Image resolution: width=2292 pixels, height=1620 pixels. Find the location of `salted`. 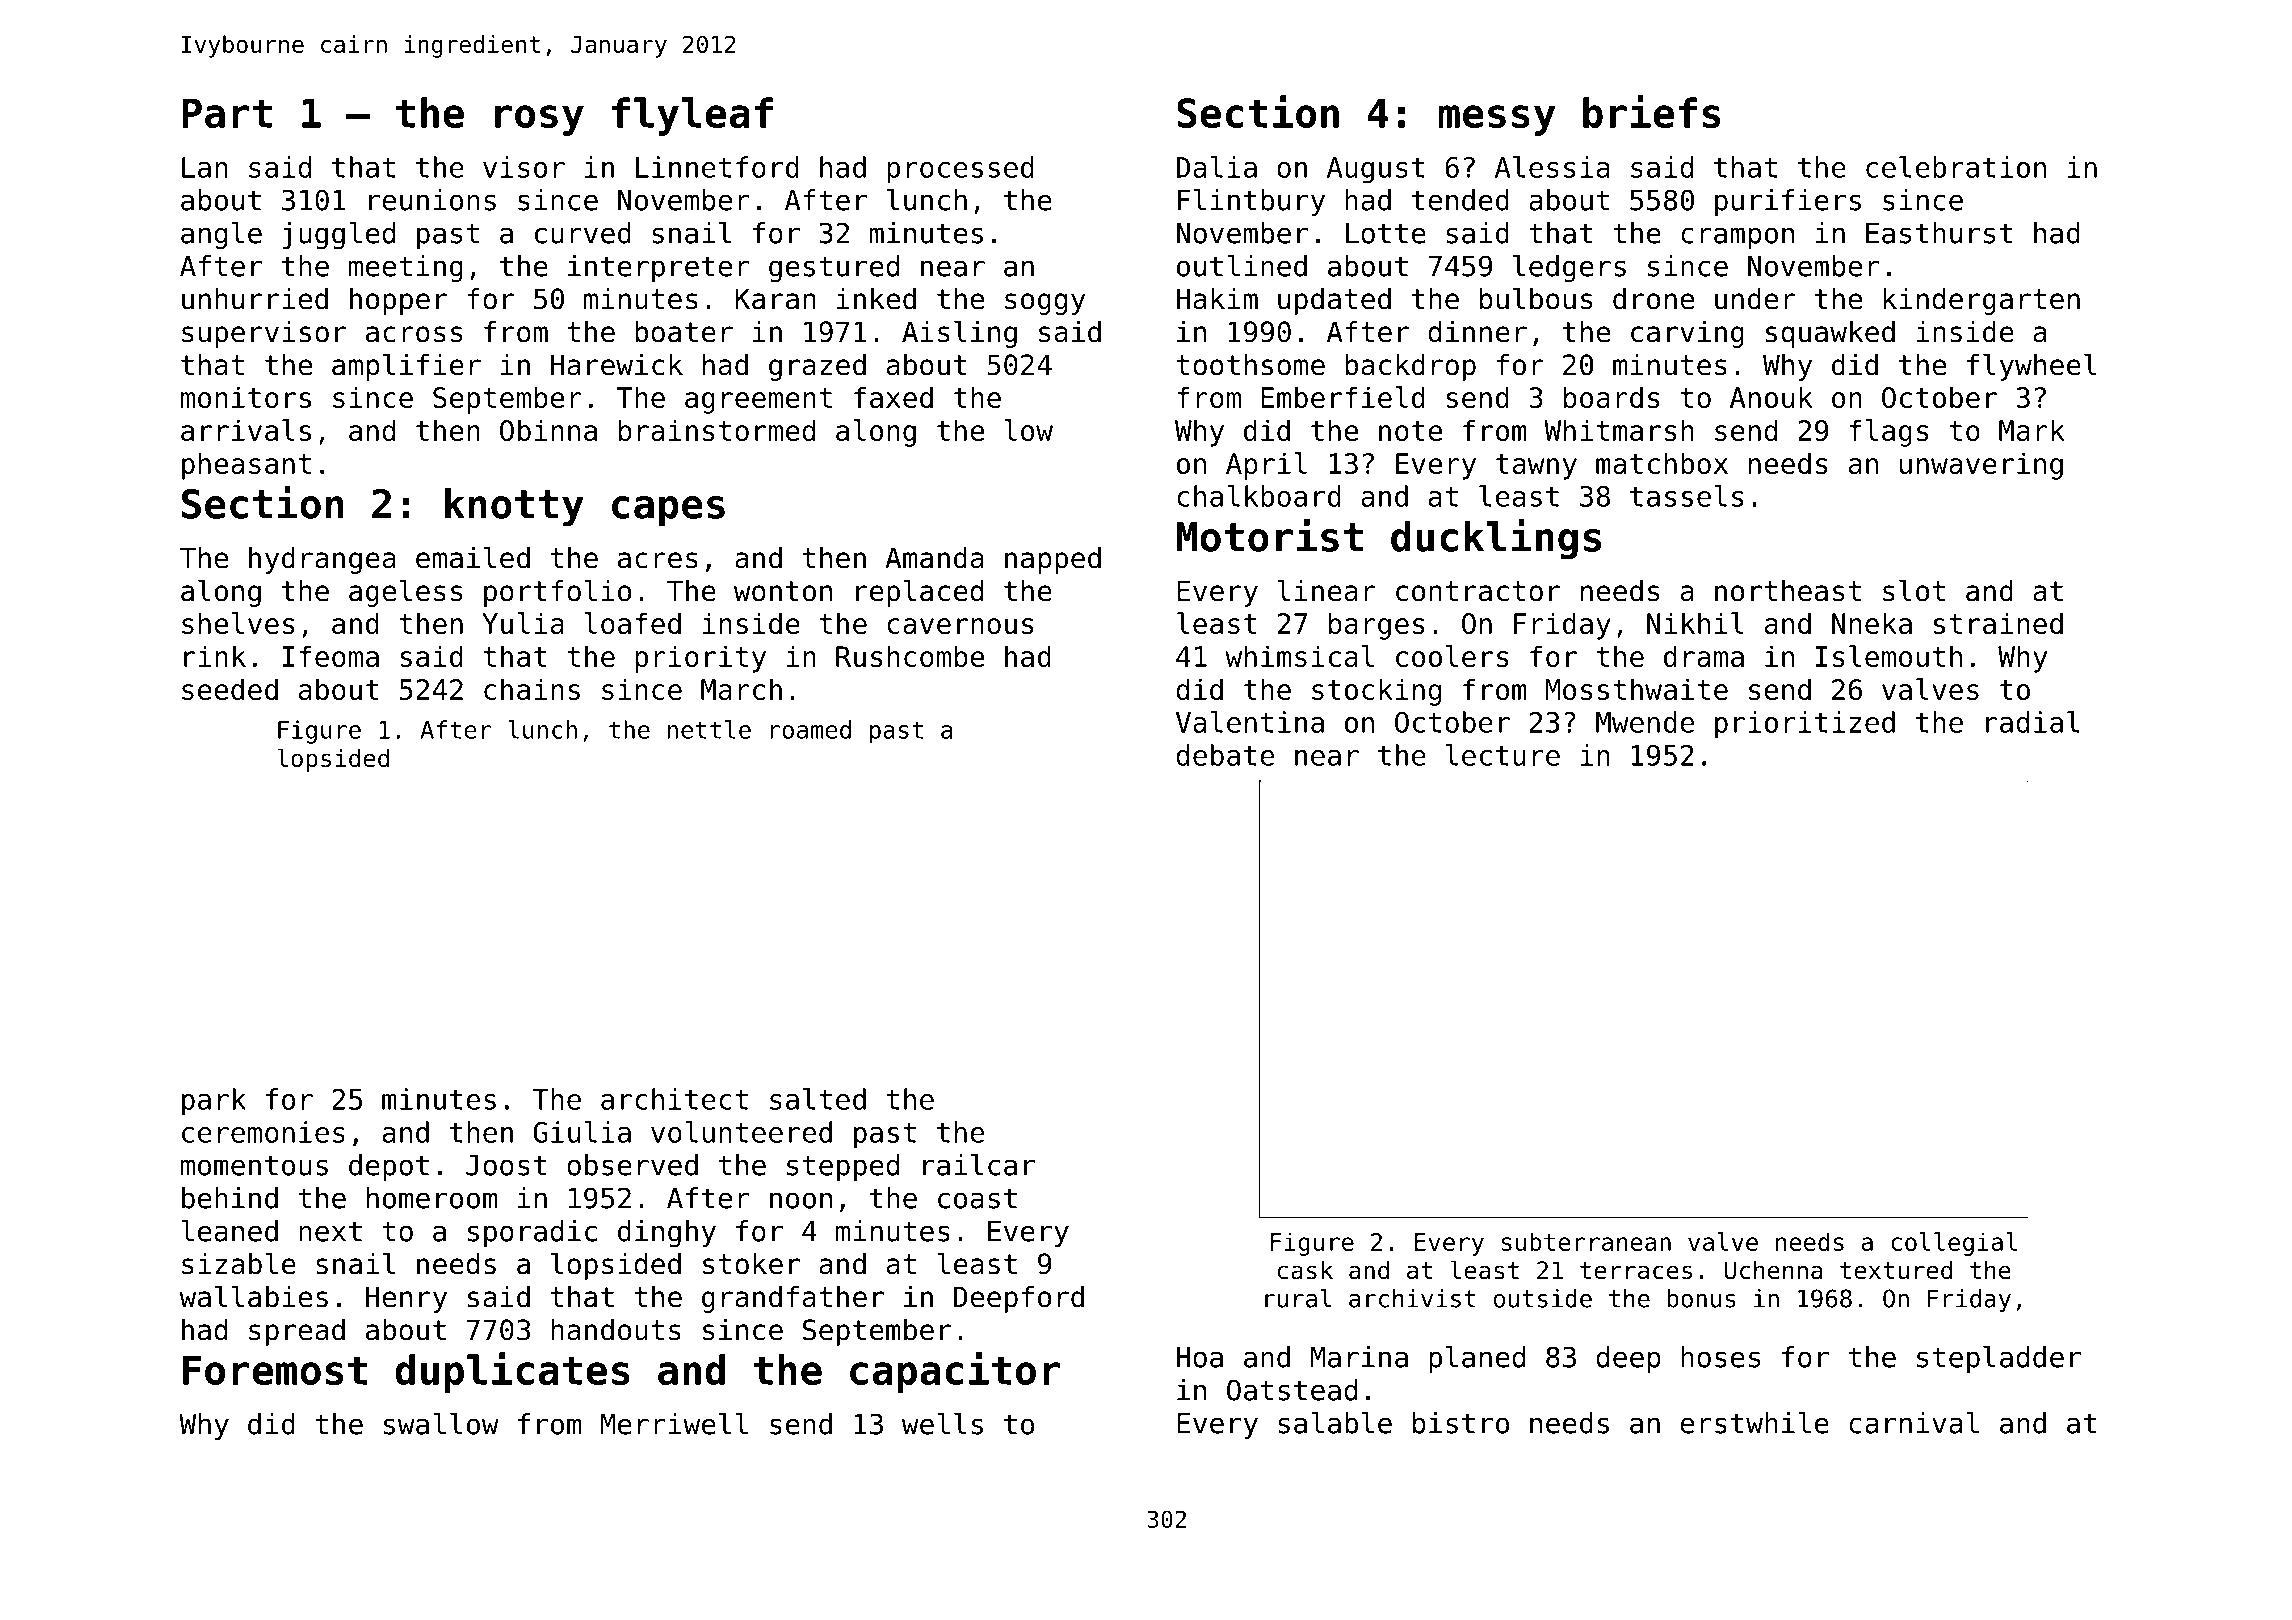

salted is located at coordinates (818, 1099).
